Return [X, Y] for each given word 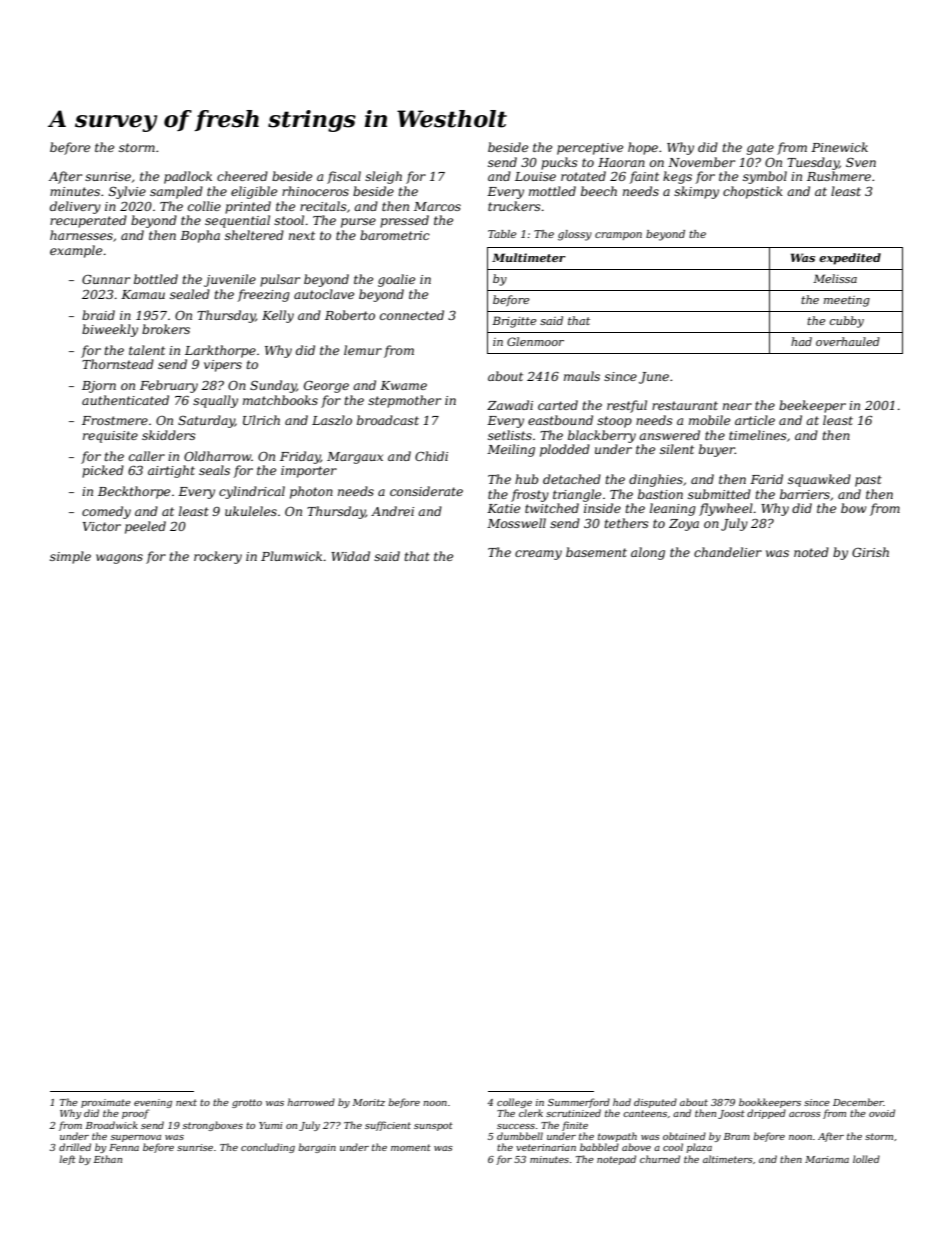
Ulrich [261, 420]
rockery [218, 557]
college [514, 1103]
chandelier [728, 552]
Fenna [124, 1147]
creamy [538, 555]
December [858, 1102]
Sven [861, 162]
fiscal [344, 177]
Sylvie [127, 192]
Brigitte [514, 322]
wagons [119, 559]
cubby [847, 322]
